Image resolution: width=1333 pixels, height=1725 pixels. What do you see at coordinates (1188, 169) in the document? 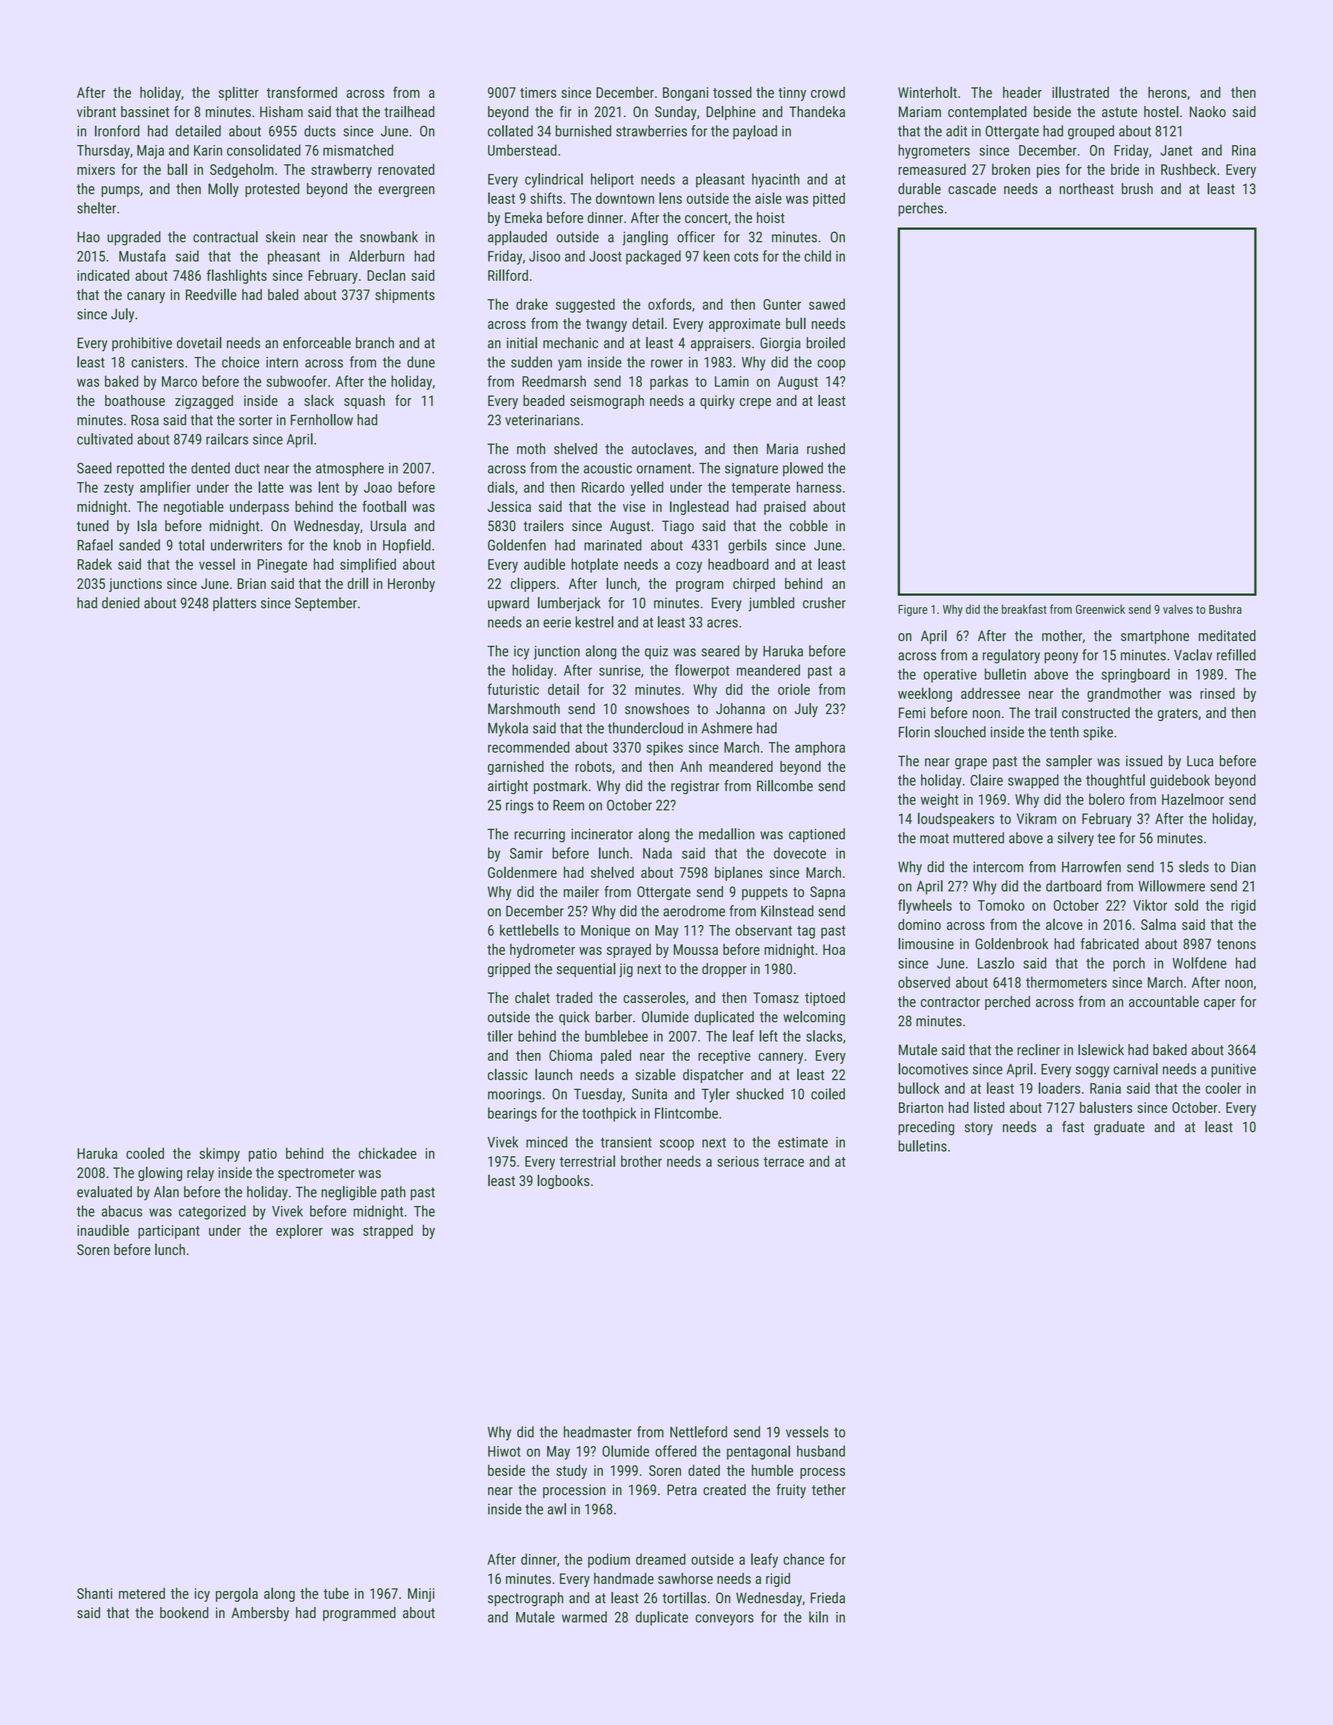
I see `Rushbeck` at bounding box center [1188, 169].
